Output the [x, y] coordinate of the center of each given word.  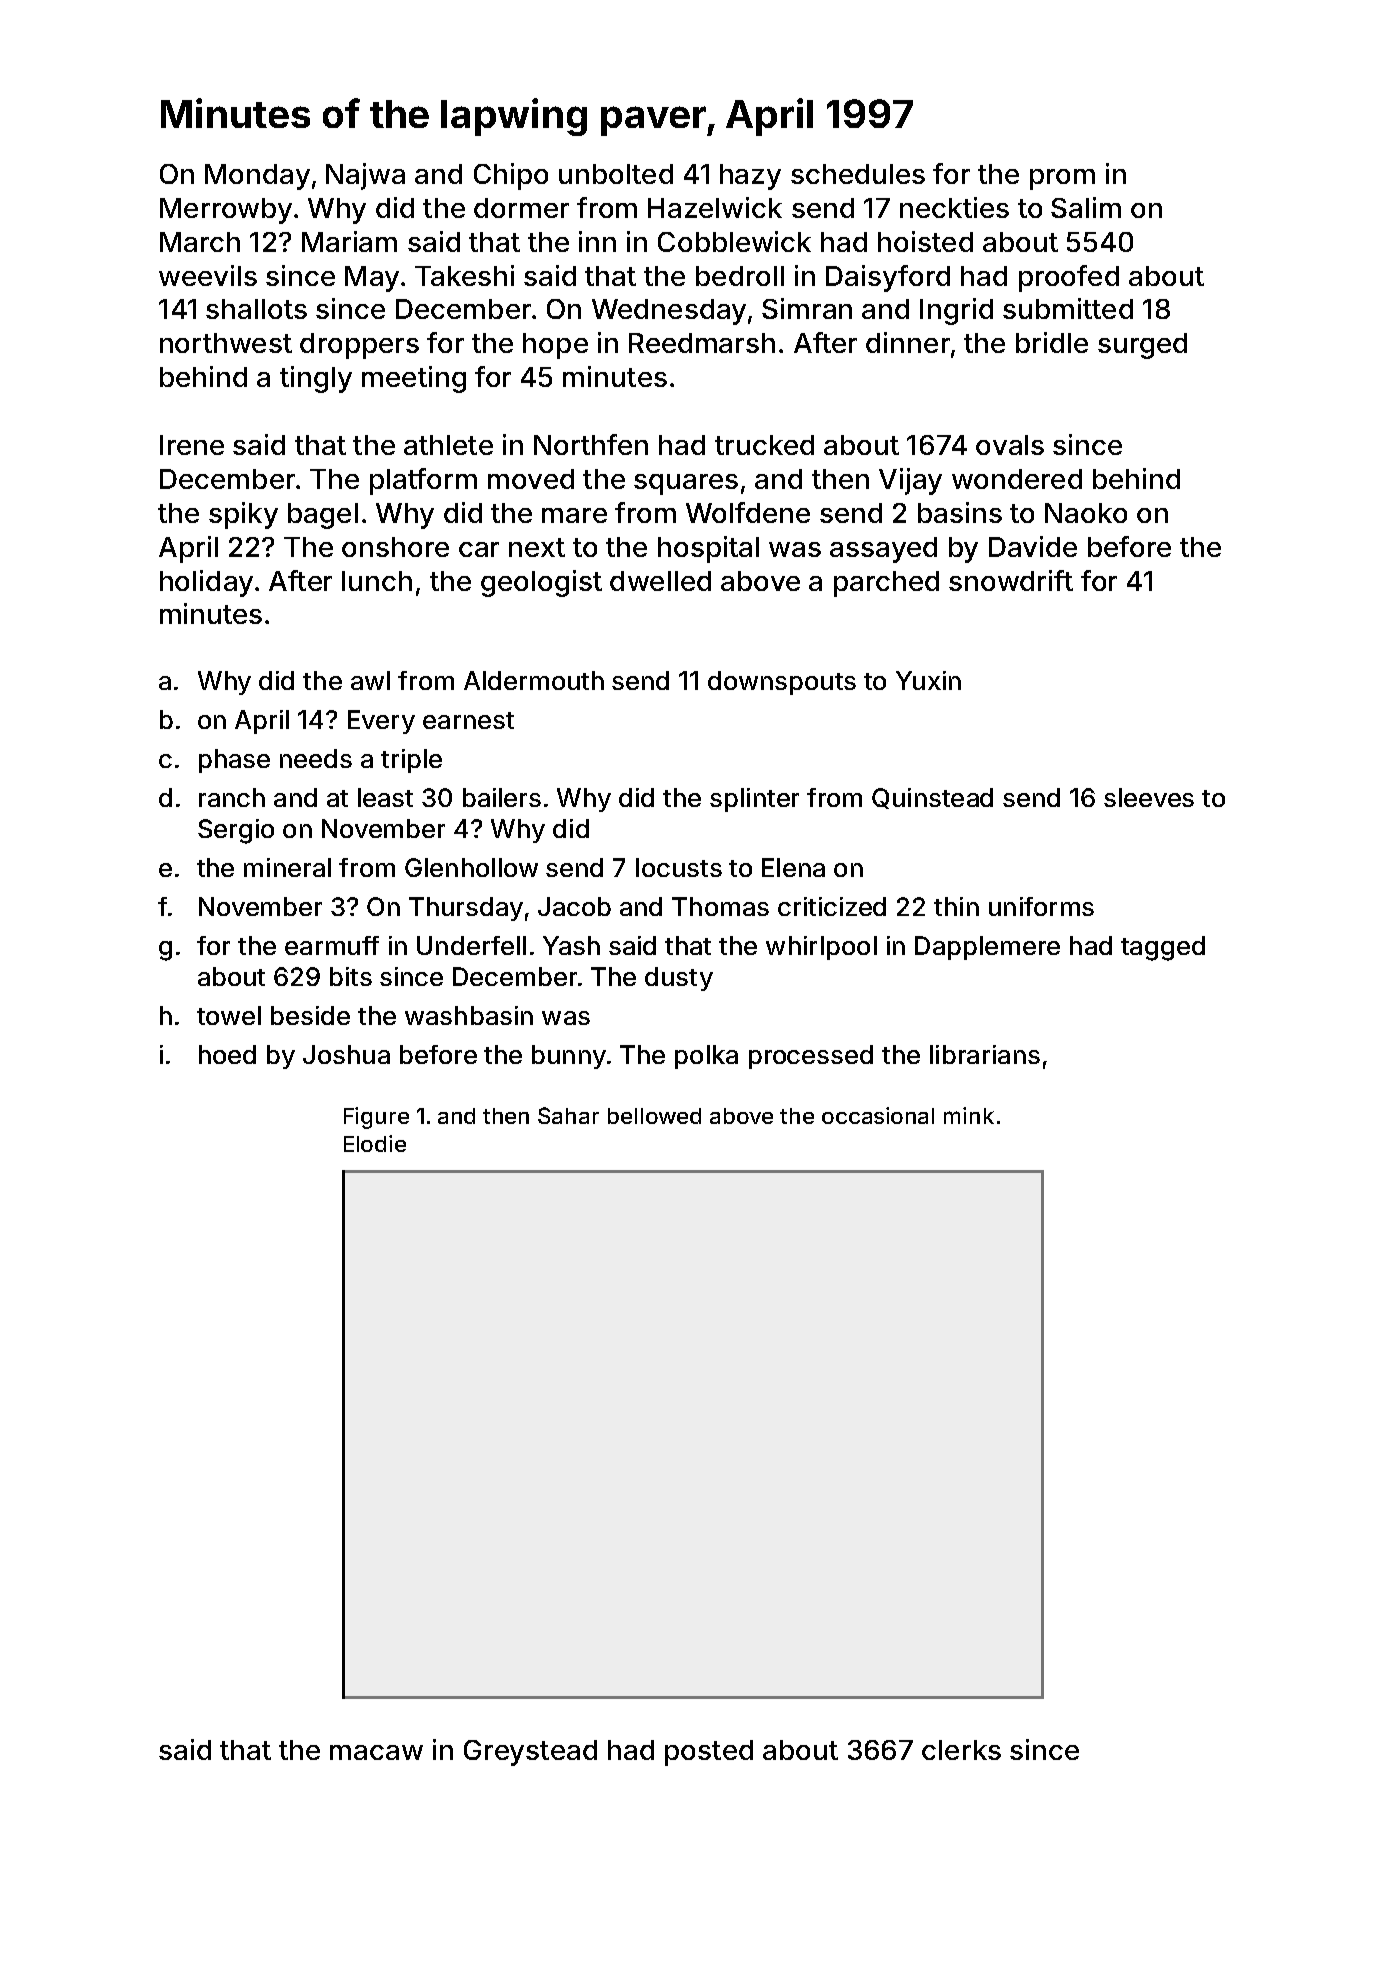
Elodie [375, 1143]
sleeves [1149, 797]
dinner [908, 342]
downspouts [782, 683]
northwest [226, 343]
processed [811, 1057]
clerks [961, 1750]
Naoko [1086, 513]
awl [370, 680]
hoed [227, 1054]
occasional [878, 1115]
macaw [376, 1752]
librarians [985, 1054]
